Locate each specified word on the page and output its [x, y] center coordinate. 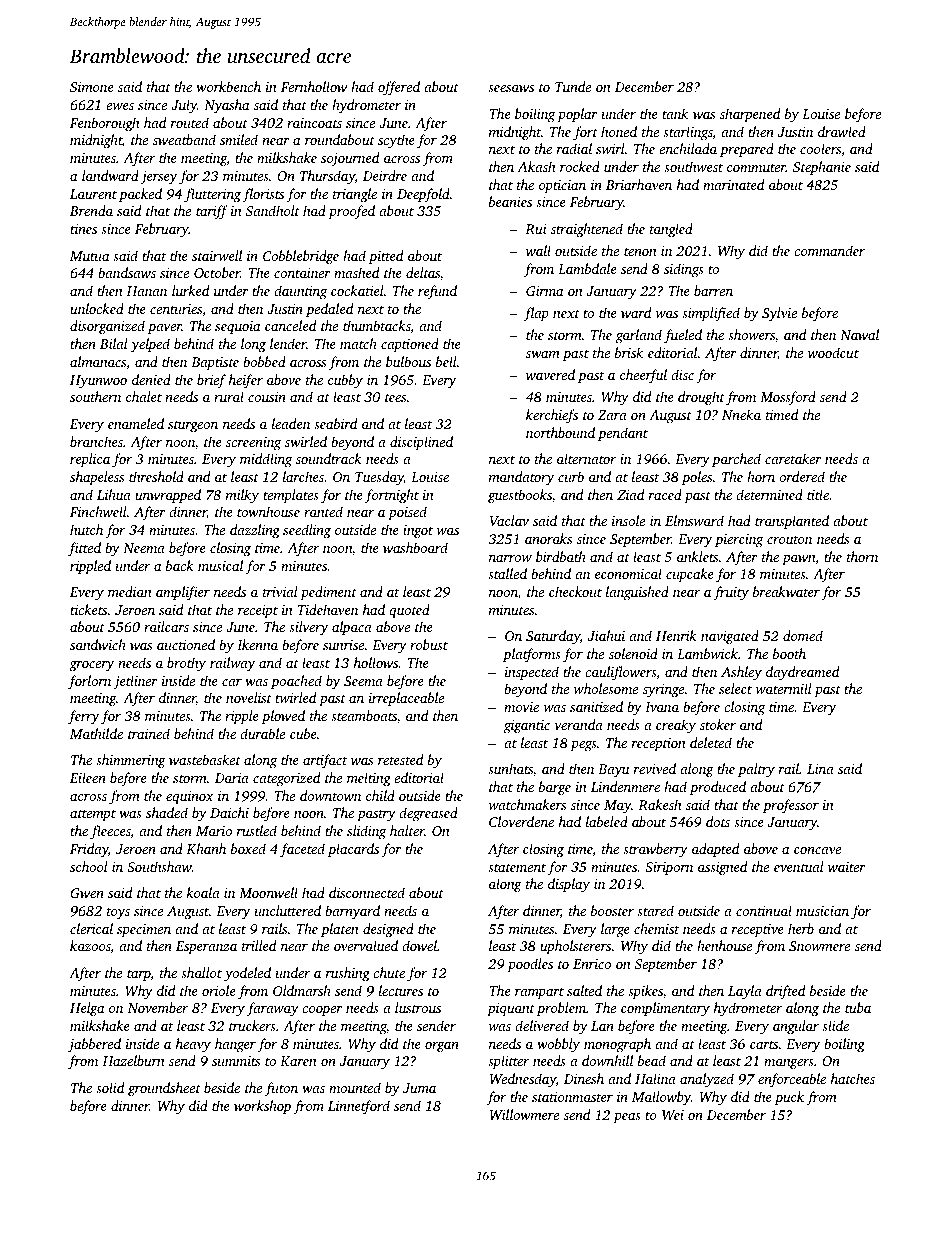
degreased [428, 814]
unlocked [97, 308]
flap [536, 314]
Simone [92, 87]
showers [751, 334]
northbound [560, 432]
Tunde [573, 86]
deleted [711, 742]
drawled [842, 131]
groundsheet [164, 1089]
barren [713, 290]
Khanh [206, 848]
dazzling [255, 531]
